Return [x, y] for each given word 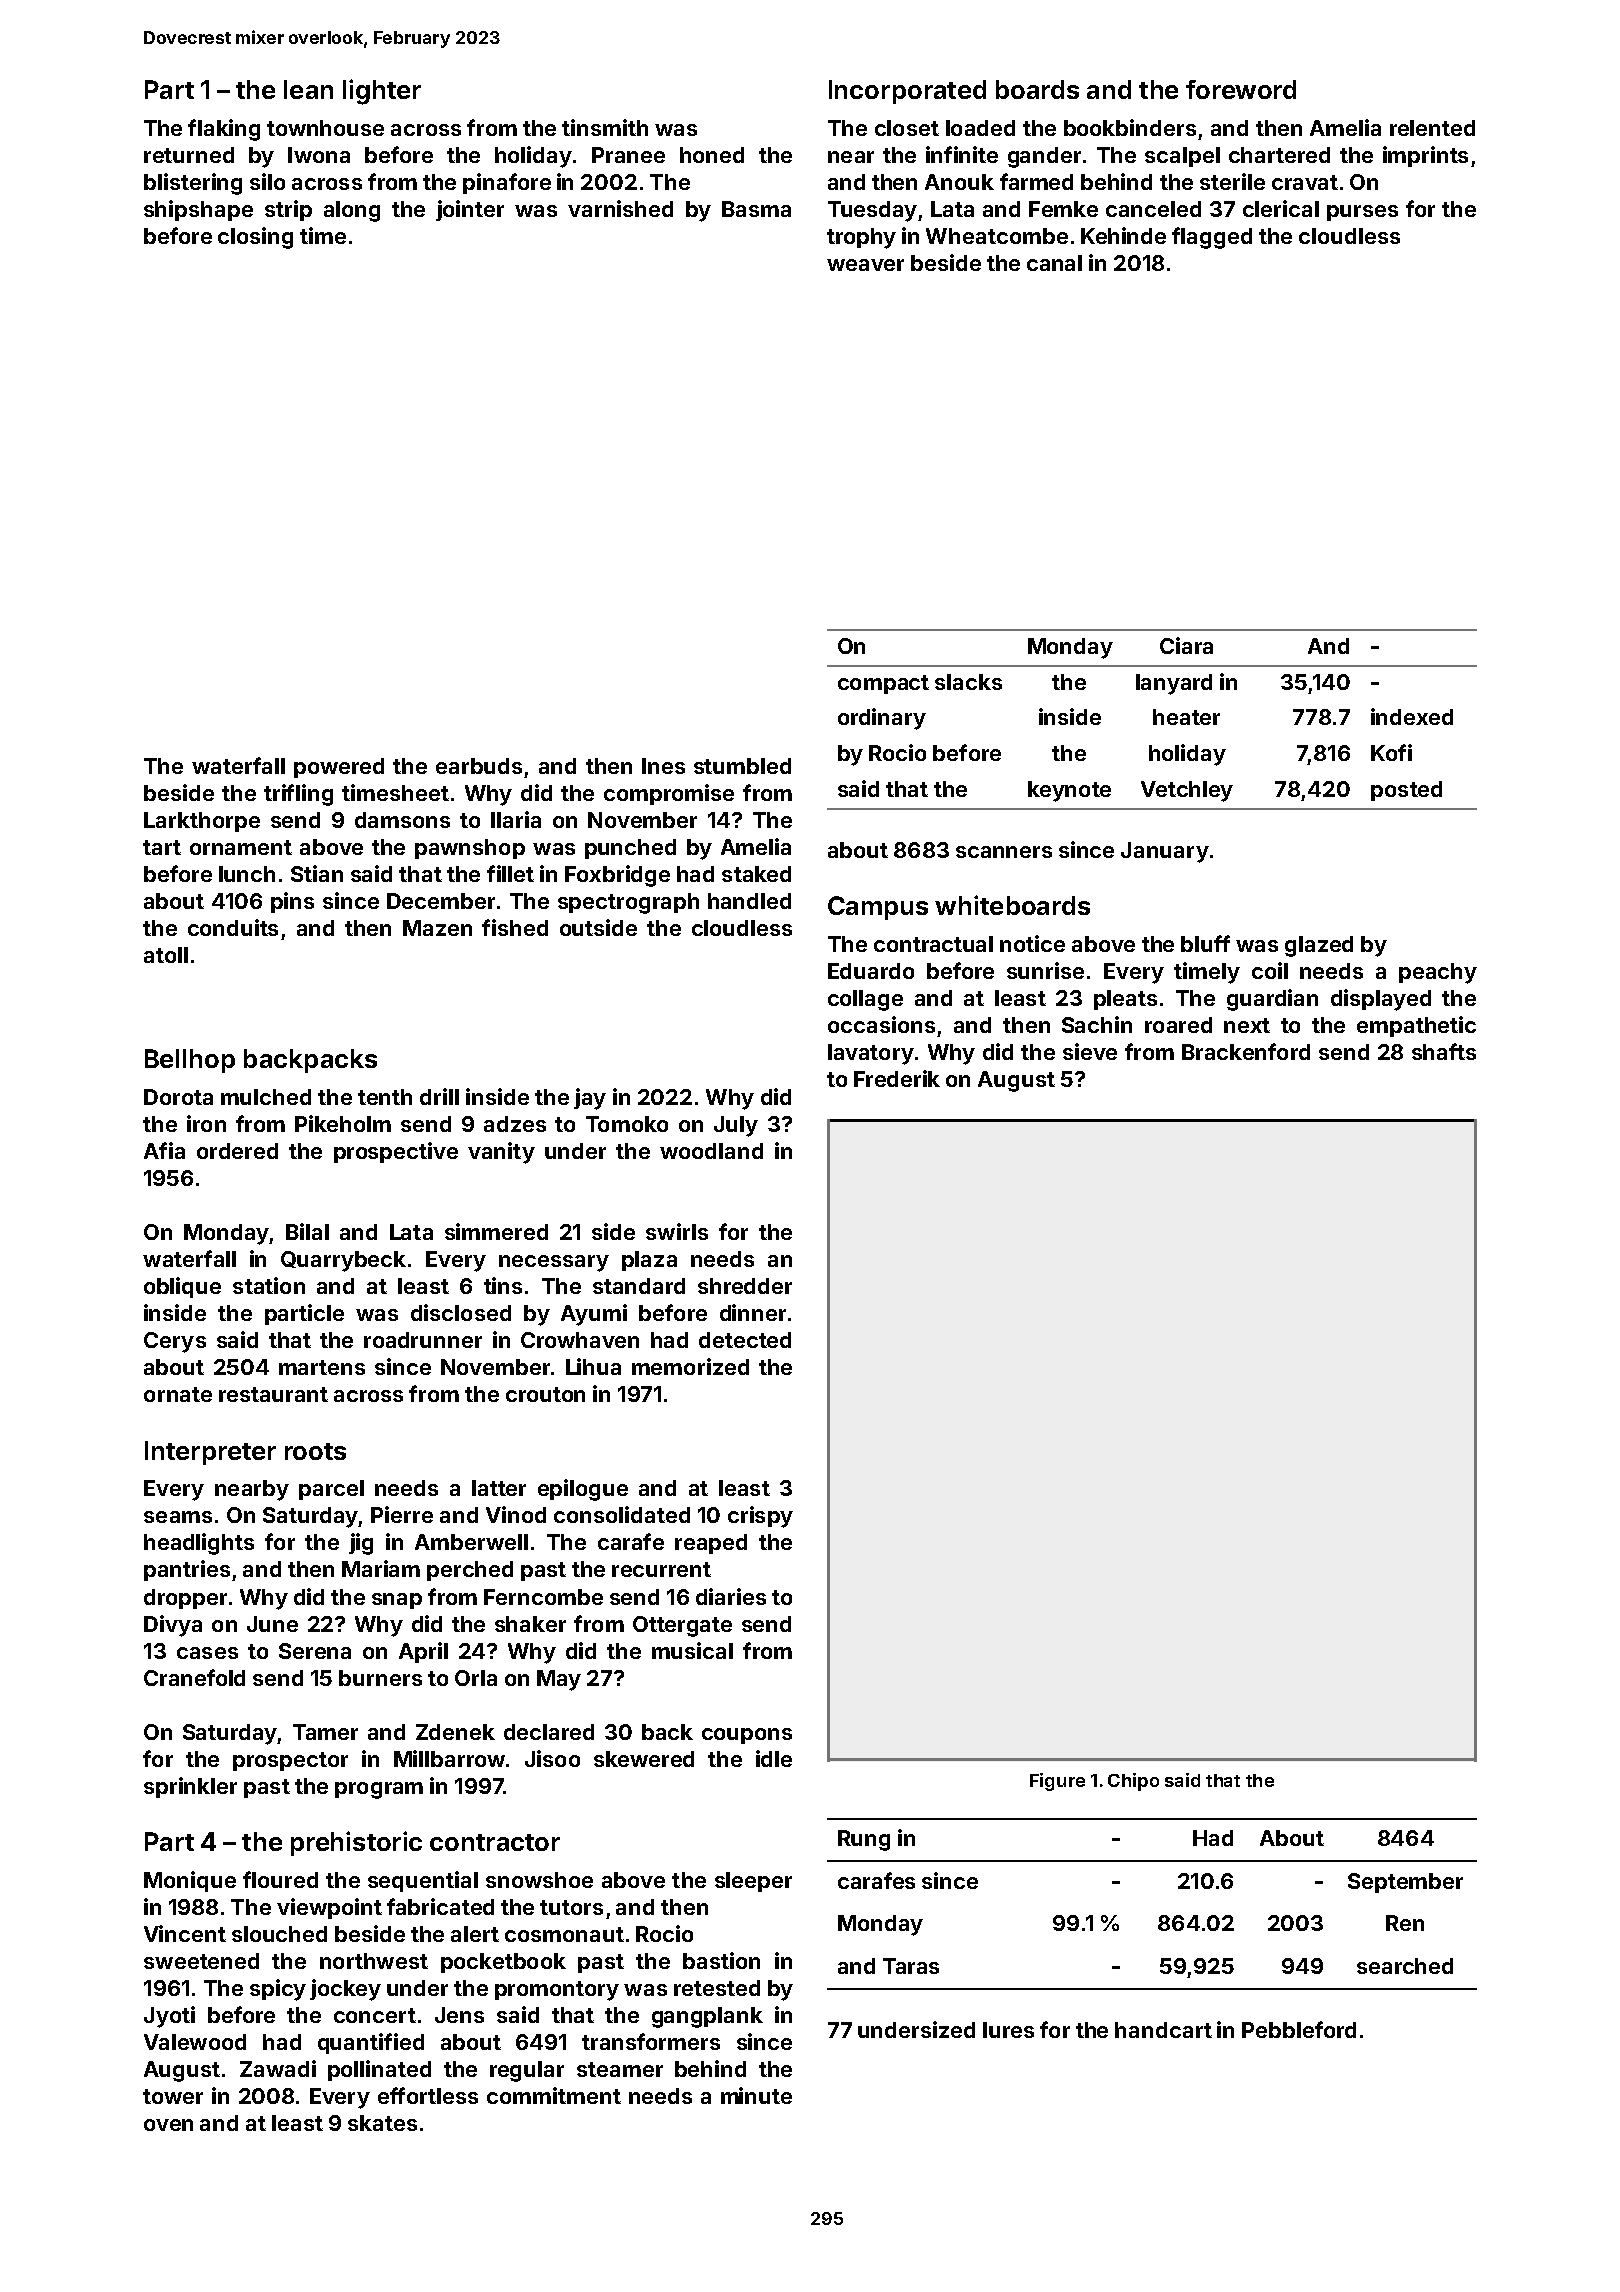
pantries [187, 1570]
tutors [571, 1907]
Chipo [1133, 1782]
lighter [382, 92]
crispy [760, 1517]
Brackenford [1246, 1051]
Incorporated [907, 92]
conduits [233, 927]
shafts [1444, 1051]
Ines [663, 766]
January [1165, 852]
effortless [428, 2095]
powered [339, 768]
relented [1432, 128]
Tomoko [627, 1124]
